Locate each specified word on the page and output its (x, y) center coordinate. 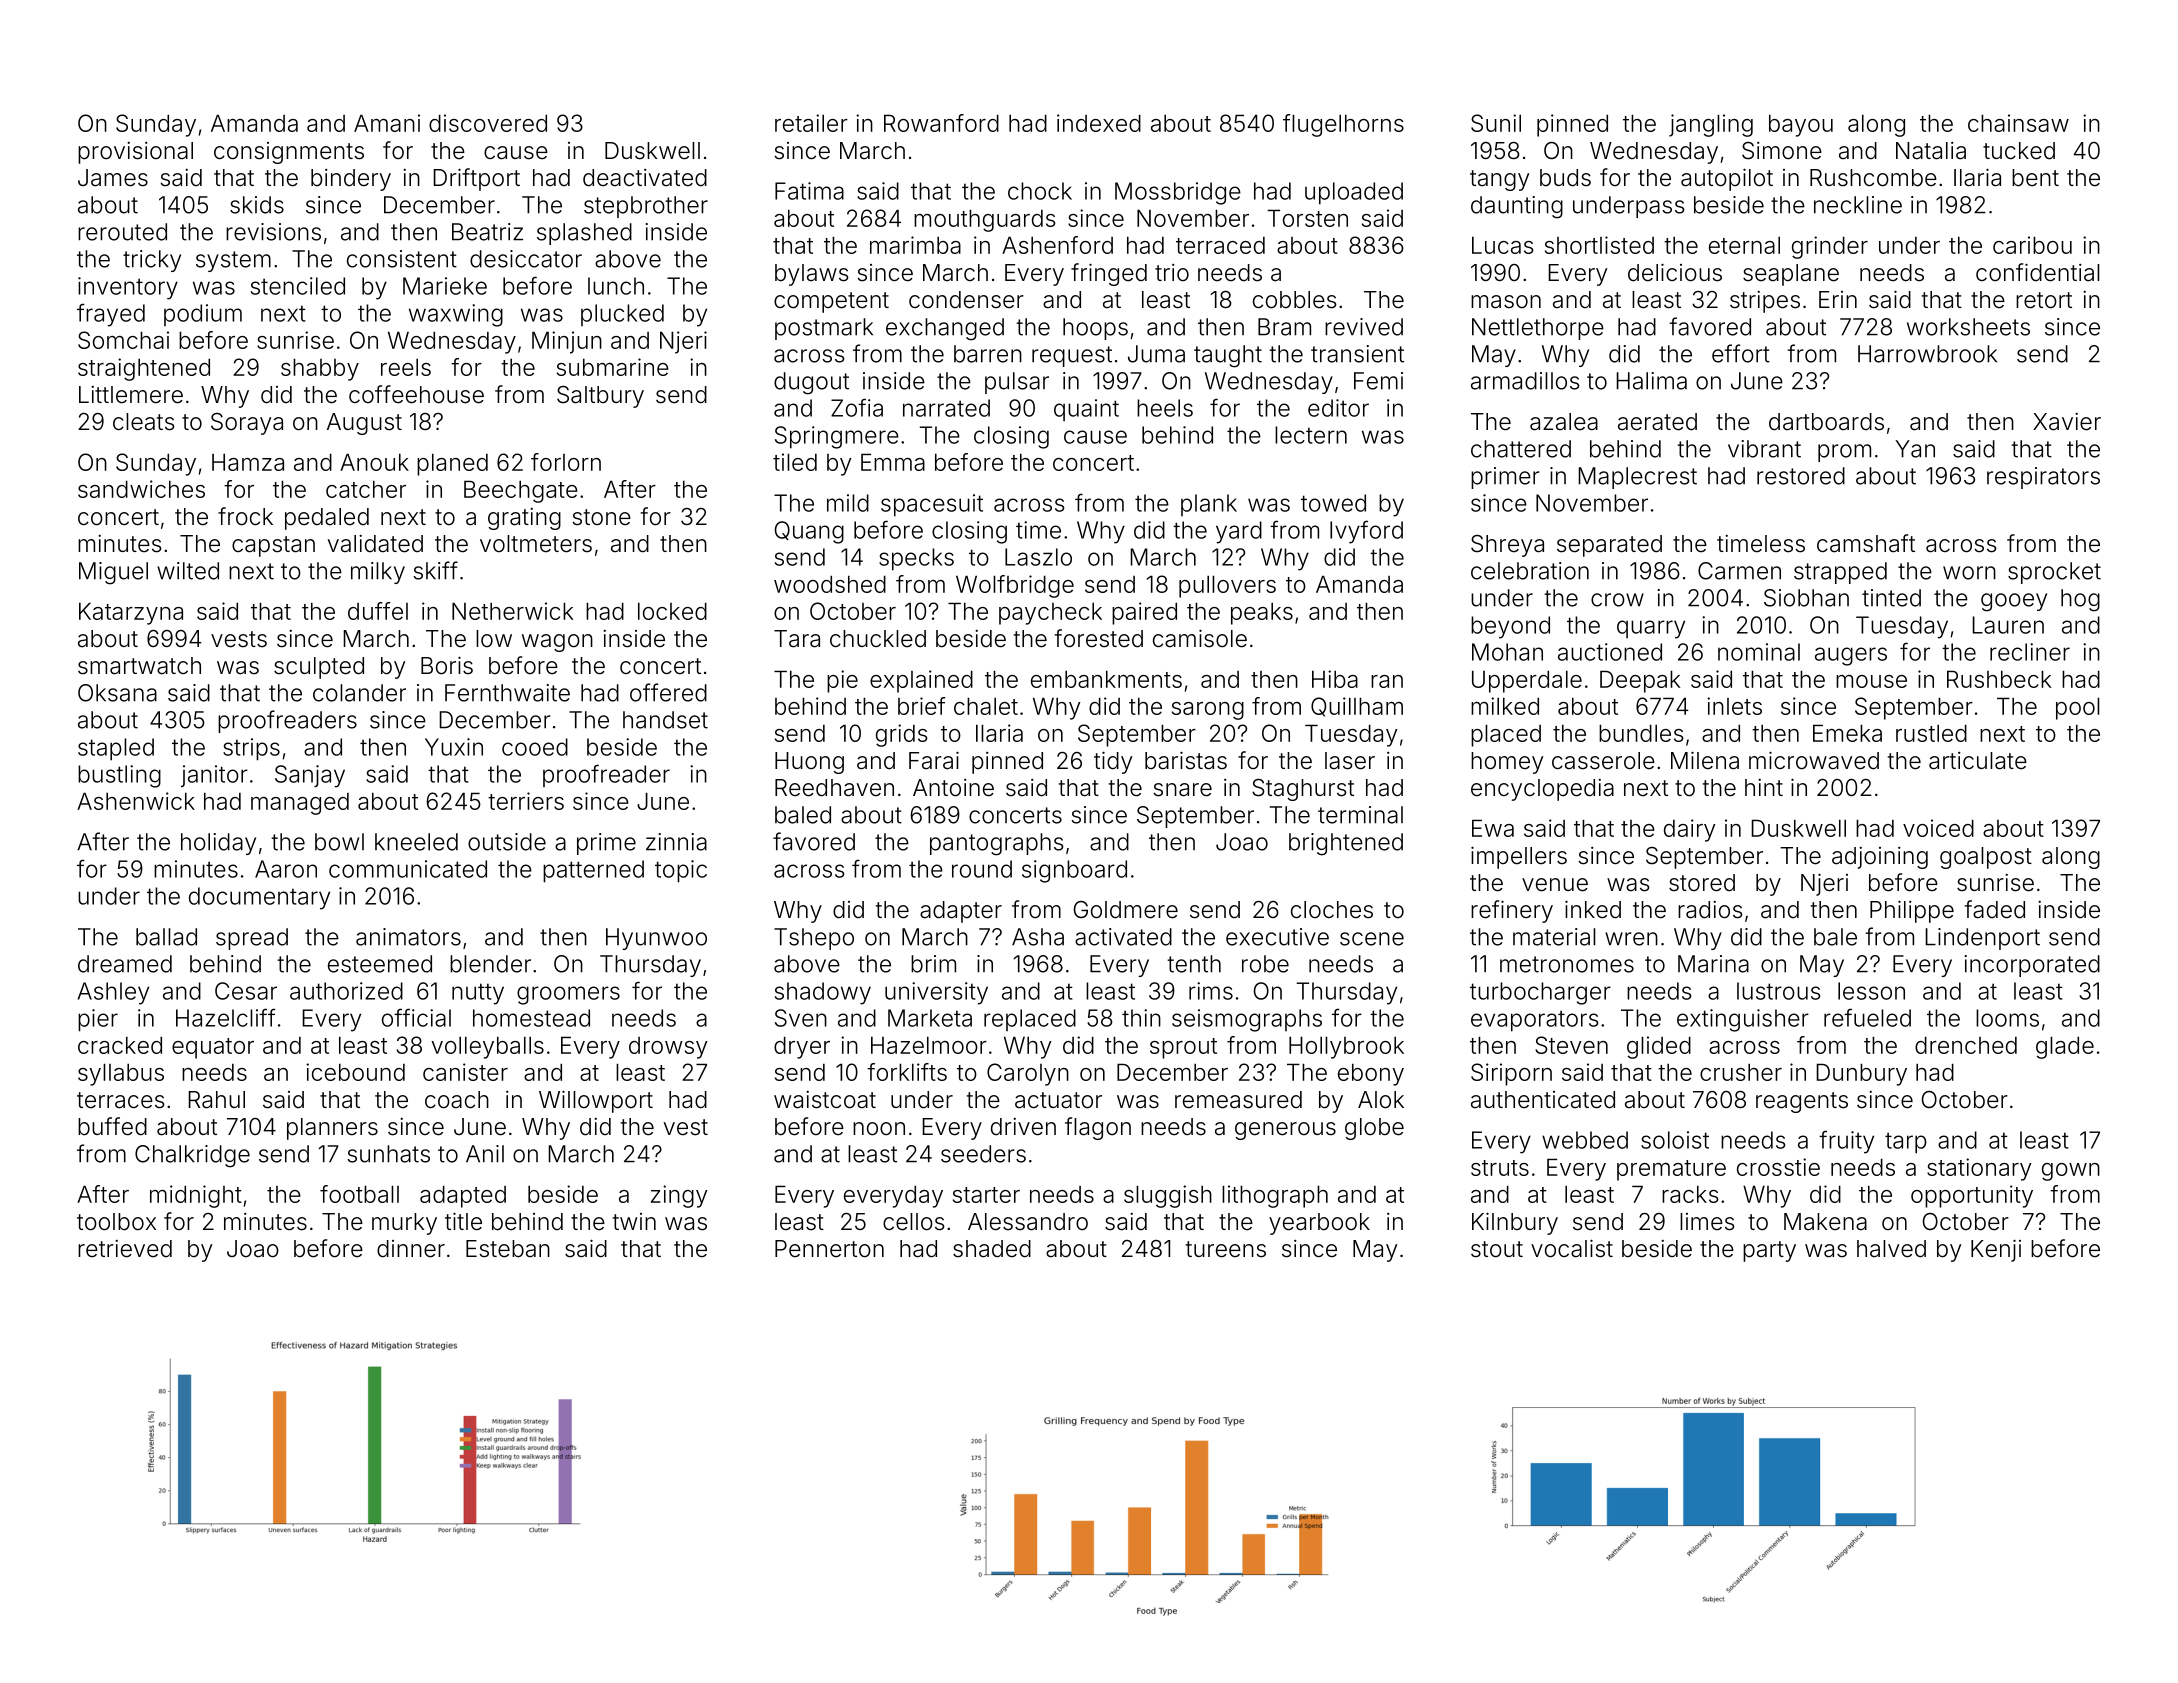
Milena (1705, 760)
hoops (1095, 329)
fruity (1846, 1142)
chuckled (878, 639)
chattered (1521, 449)
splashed (584, 234)
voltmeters (536, 544)
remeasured (1238, 1100)
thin (1141, 1018)
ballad (166, 937)
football (359, 1194)
